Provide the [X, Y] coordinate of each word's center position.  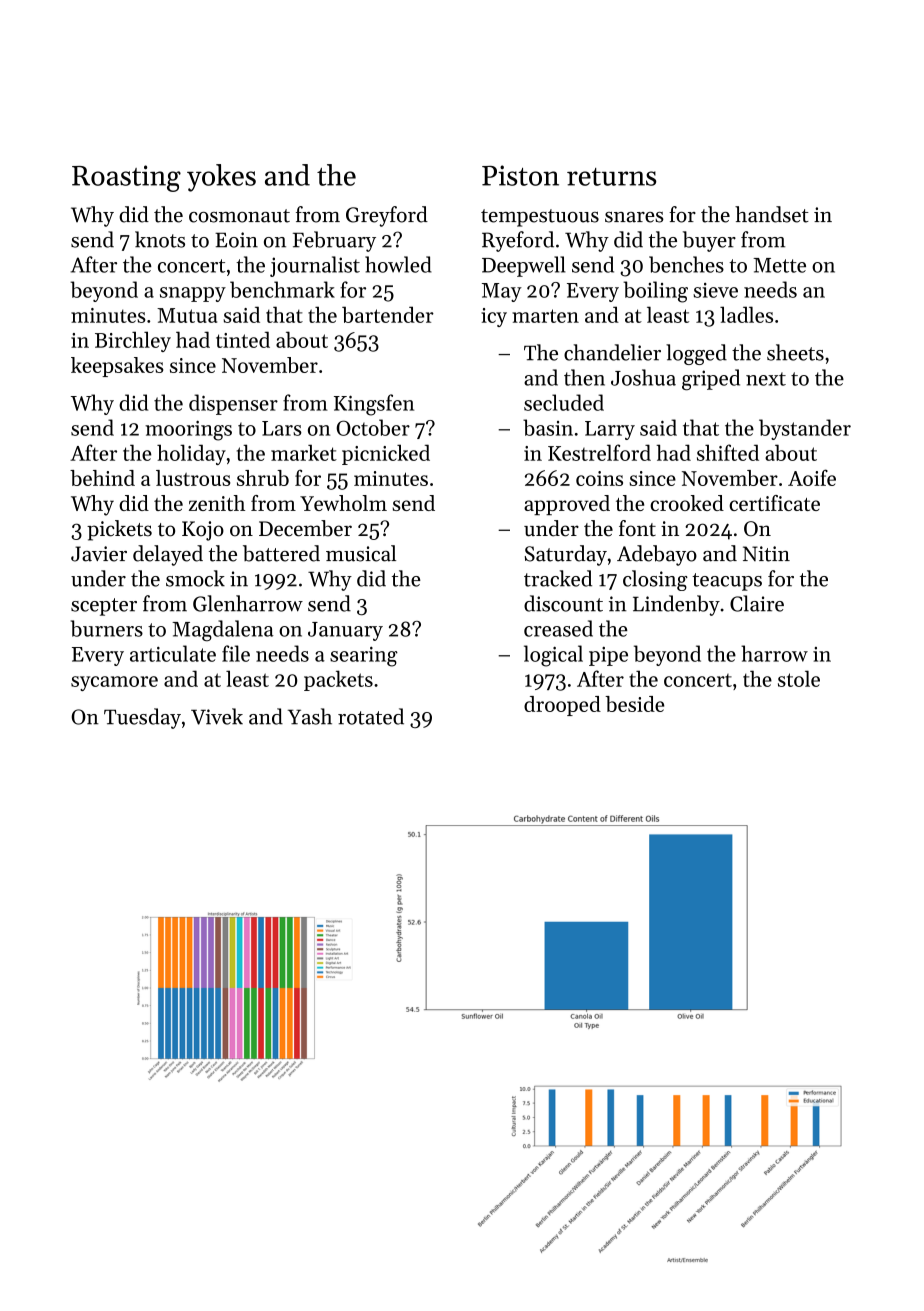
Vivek [217, 716]
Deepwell [524, 266]
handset [772, 214]
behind [102, 478]
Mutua [187, 315]
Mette [779, 265]
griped [711, 380]
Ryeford [518, 241]
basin [548, 427]
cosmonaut [239, 216]
